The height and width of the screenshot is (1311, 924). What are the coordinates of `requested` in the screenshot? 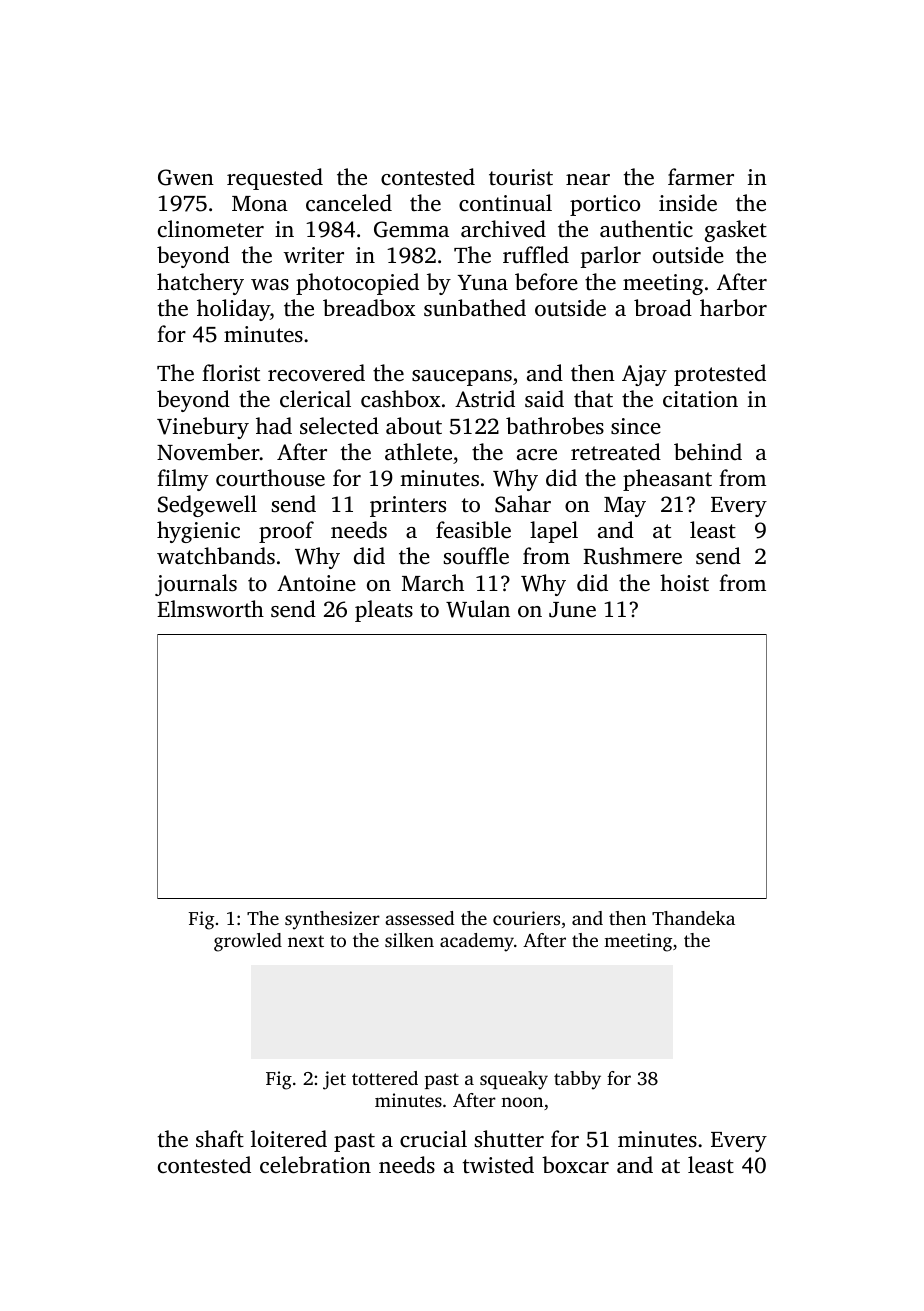 It's located at (275, 179).
